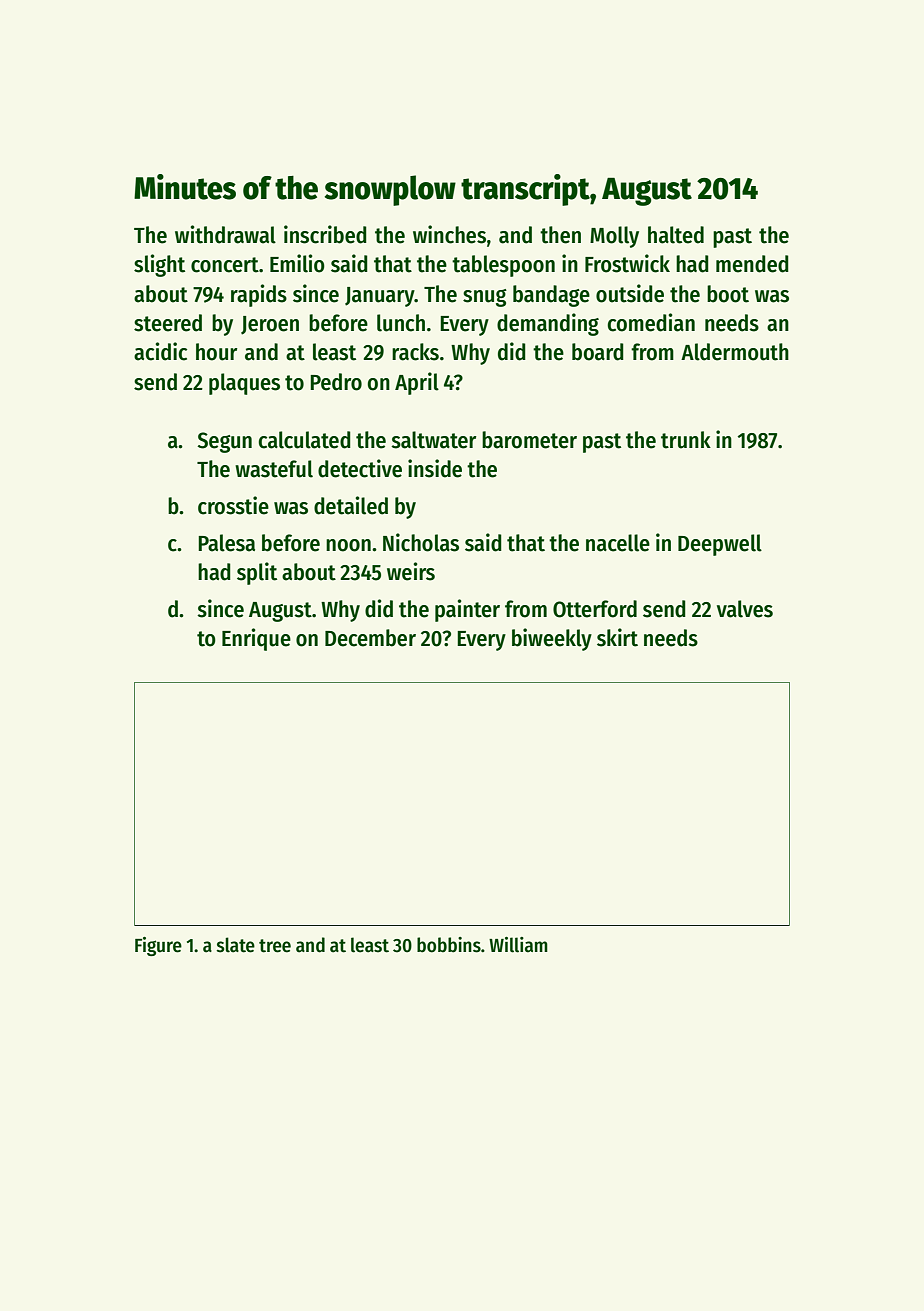  I want to click on slate, so click(235, 945).
